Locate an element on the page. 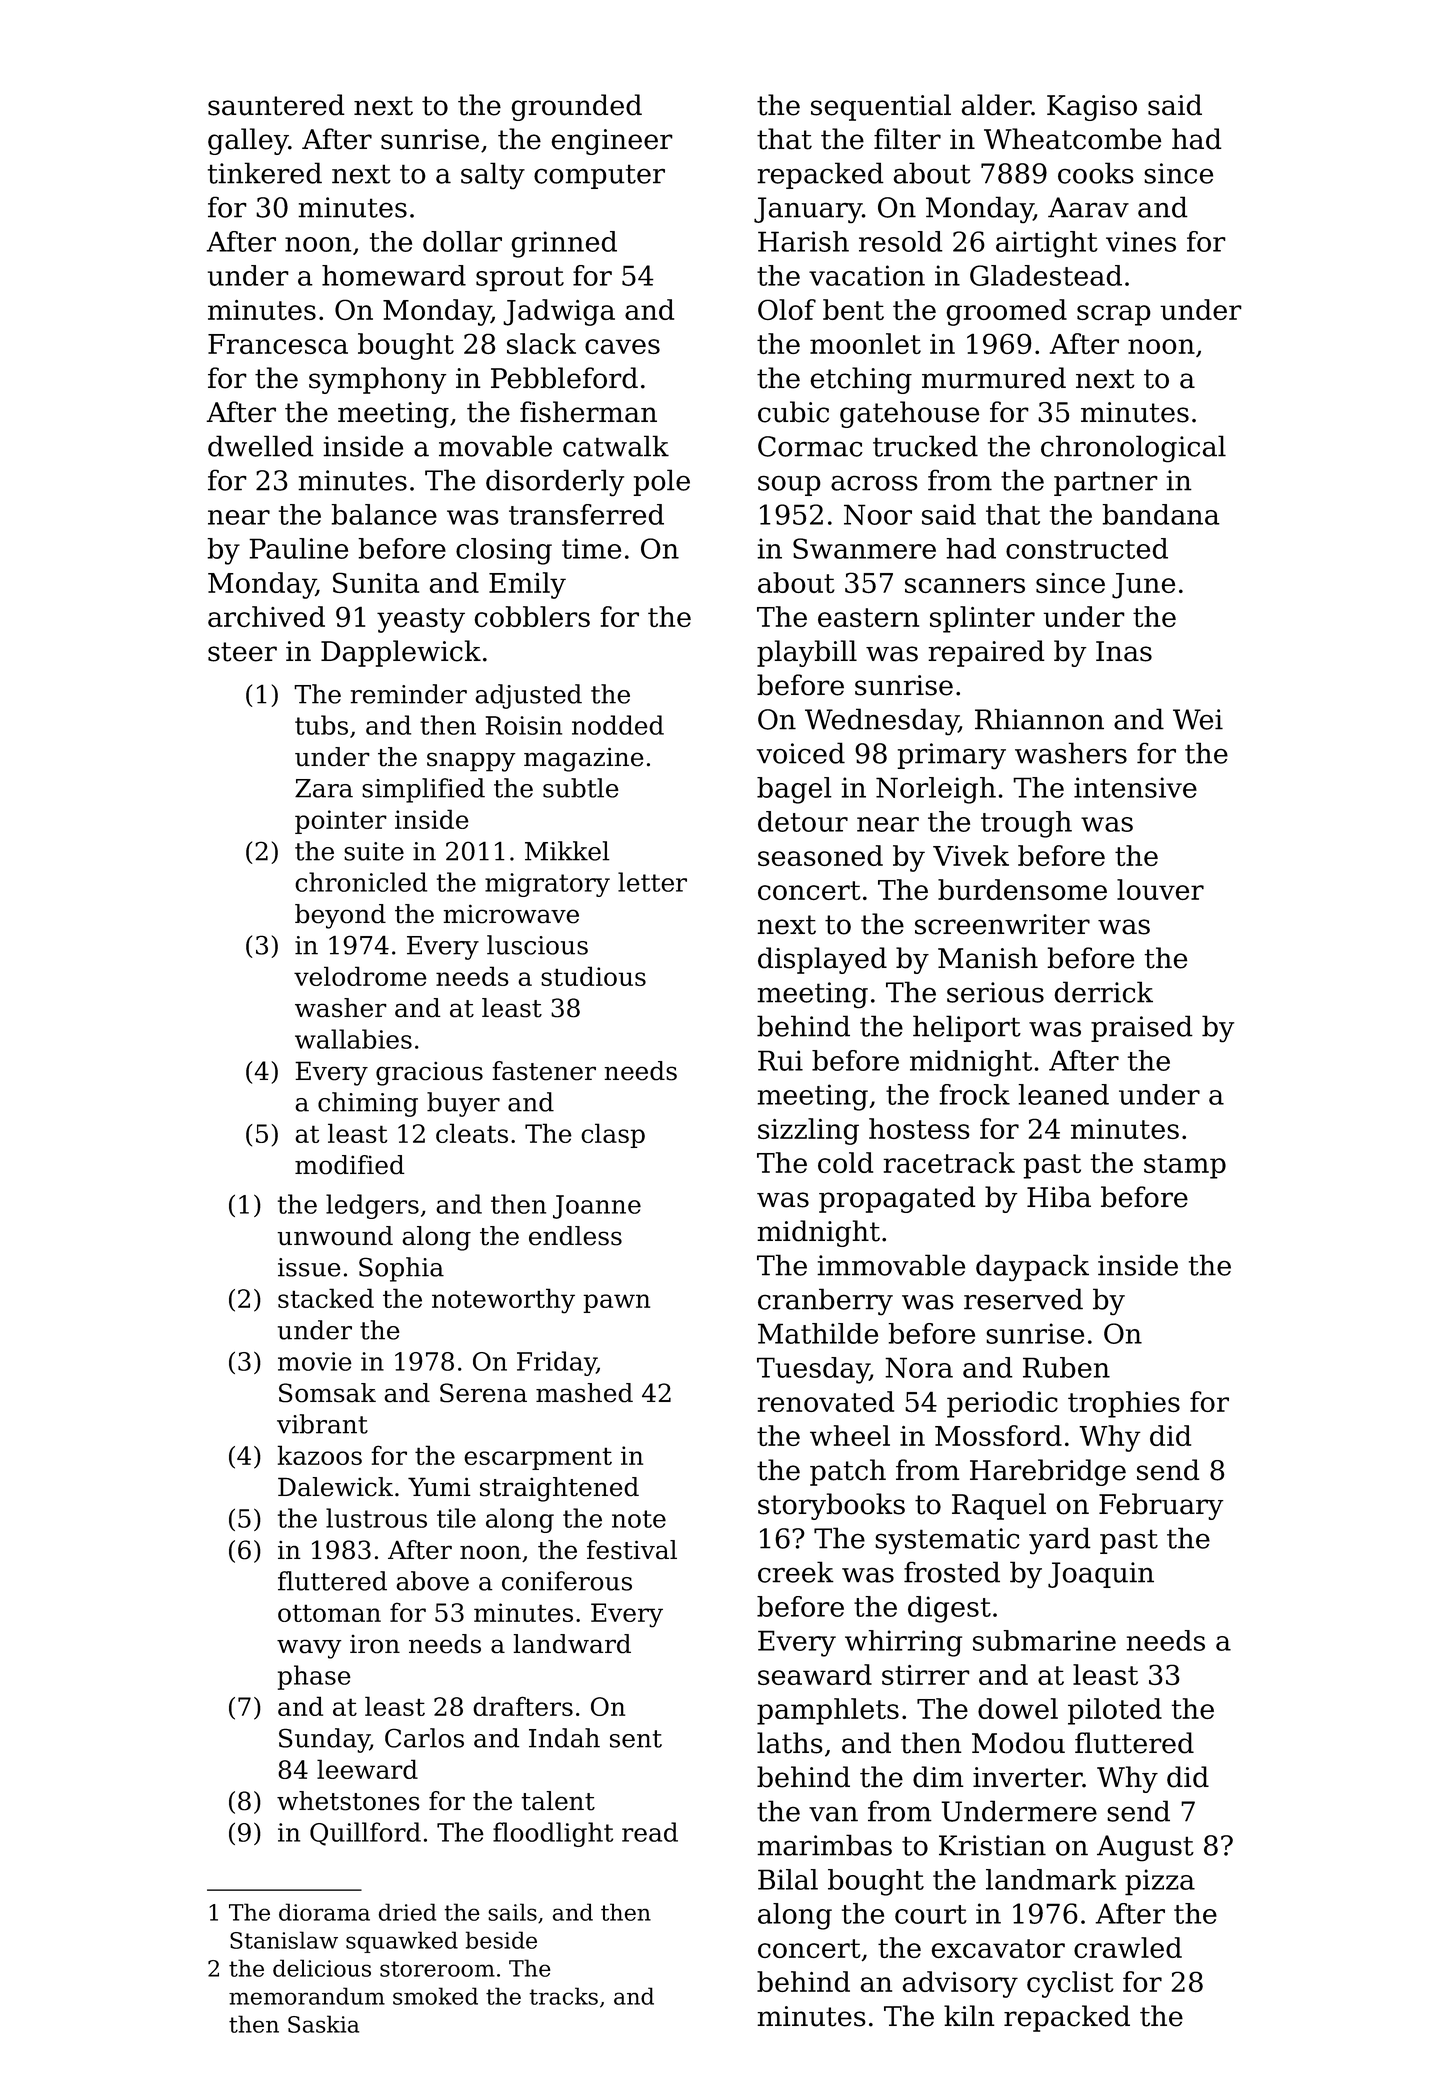 Image resolution: width=1450 pixels, height=2100 pixels. stamp is located at coordinates (1185, 1166).
